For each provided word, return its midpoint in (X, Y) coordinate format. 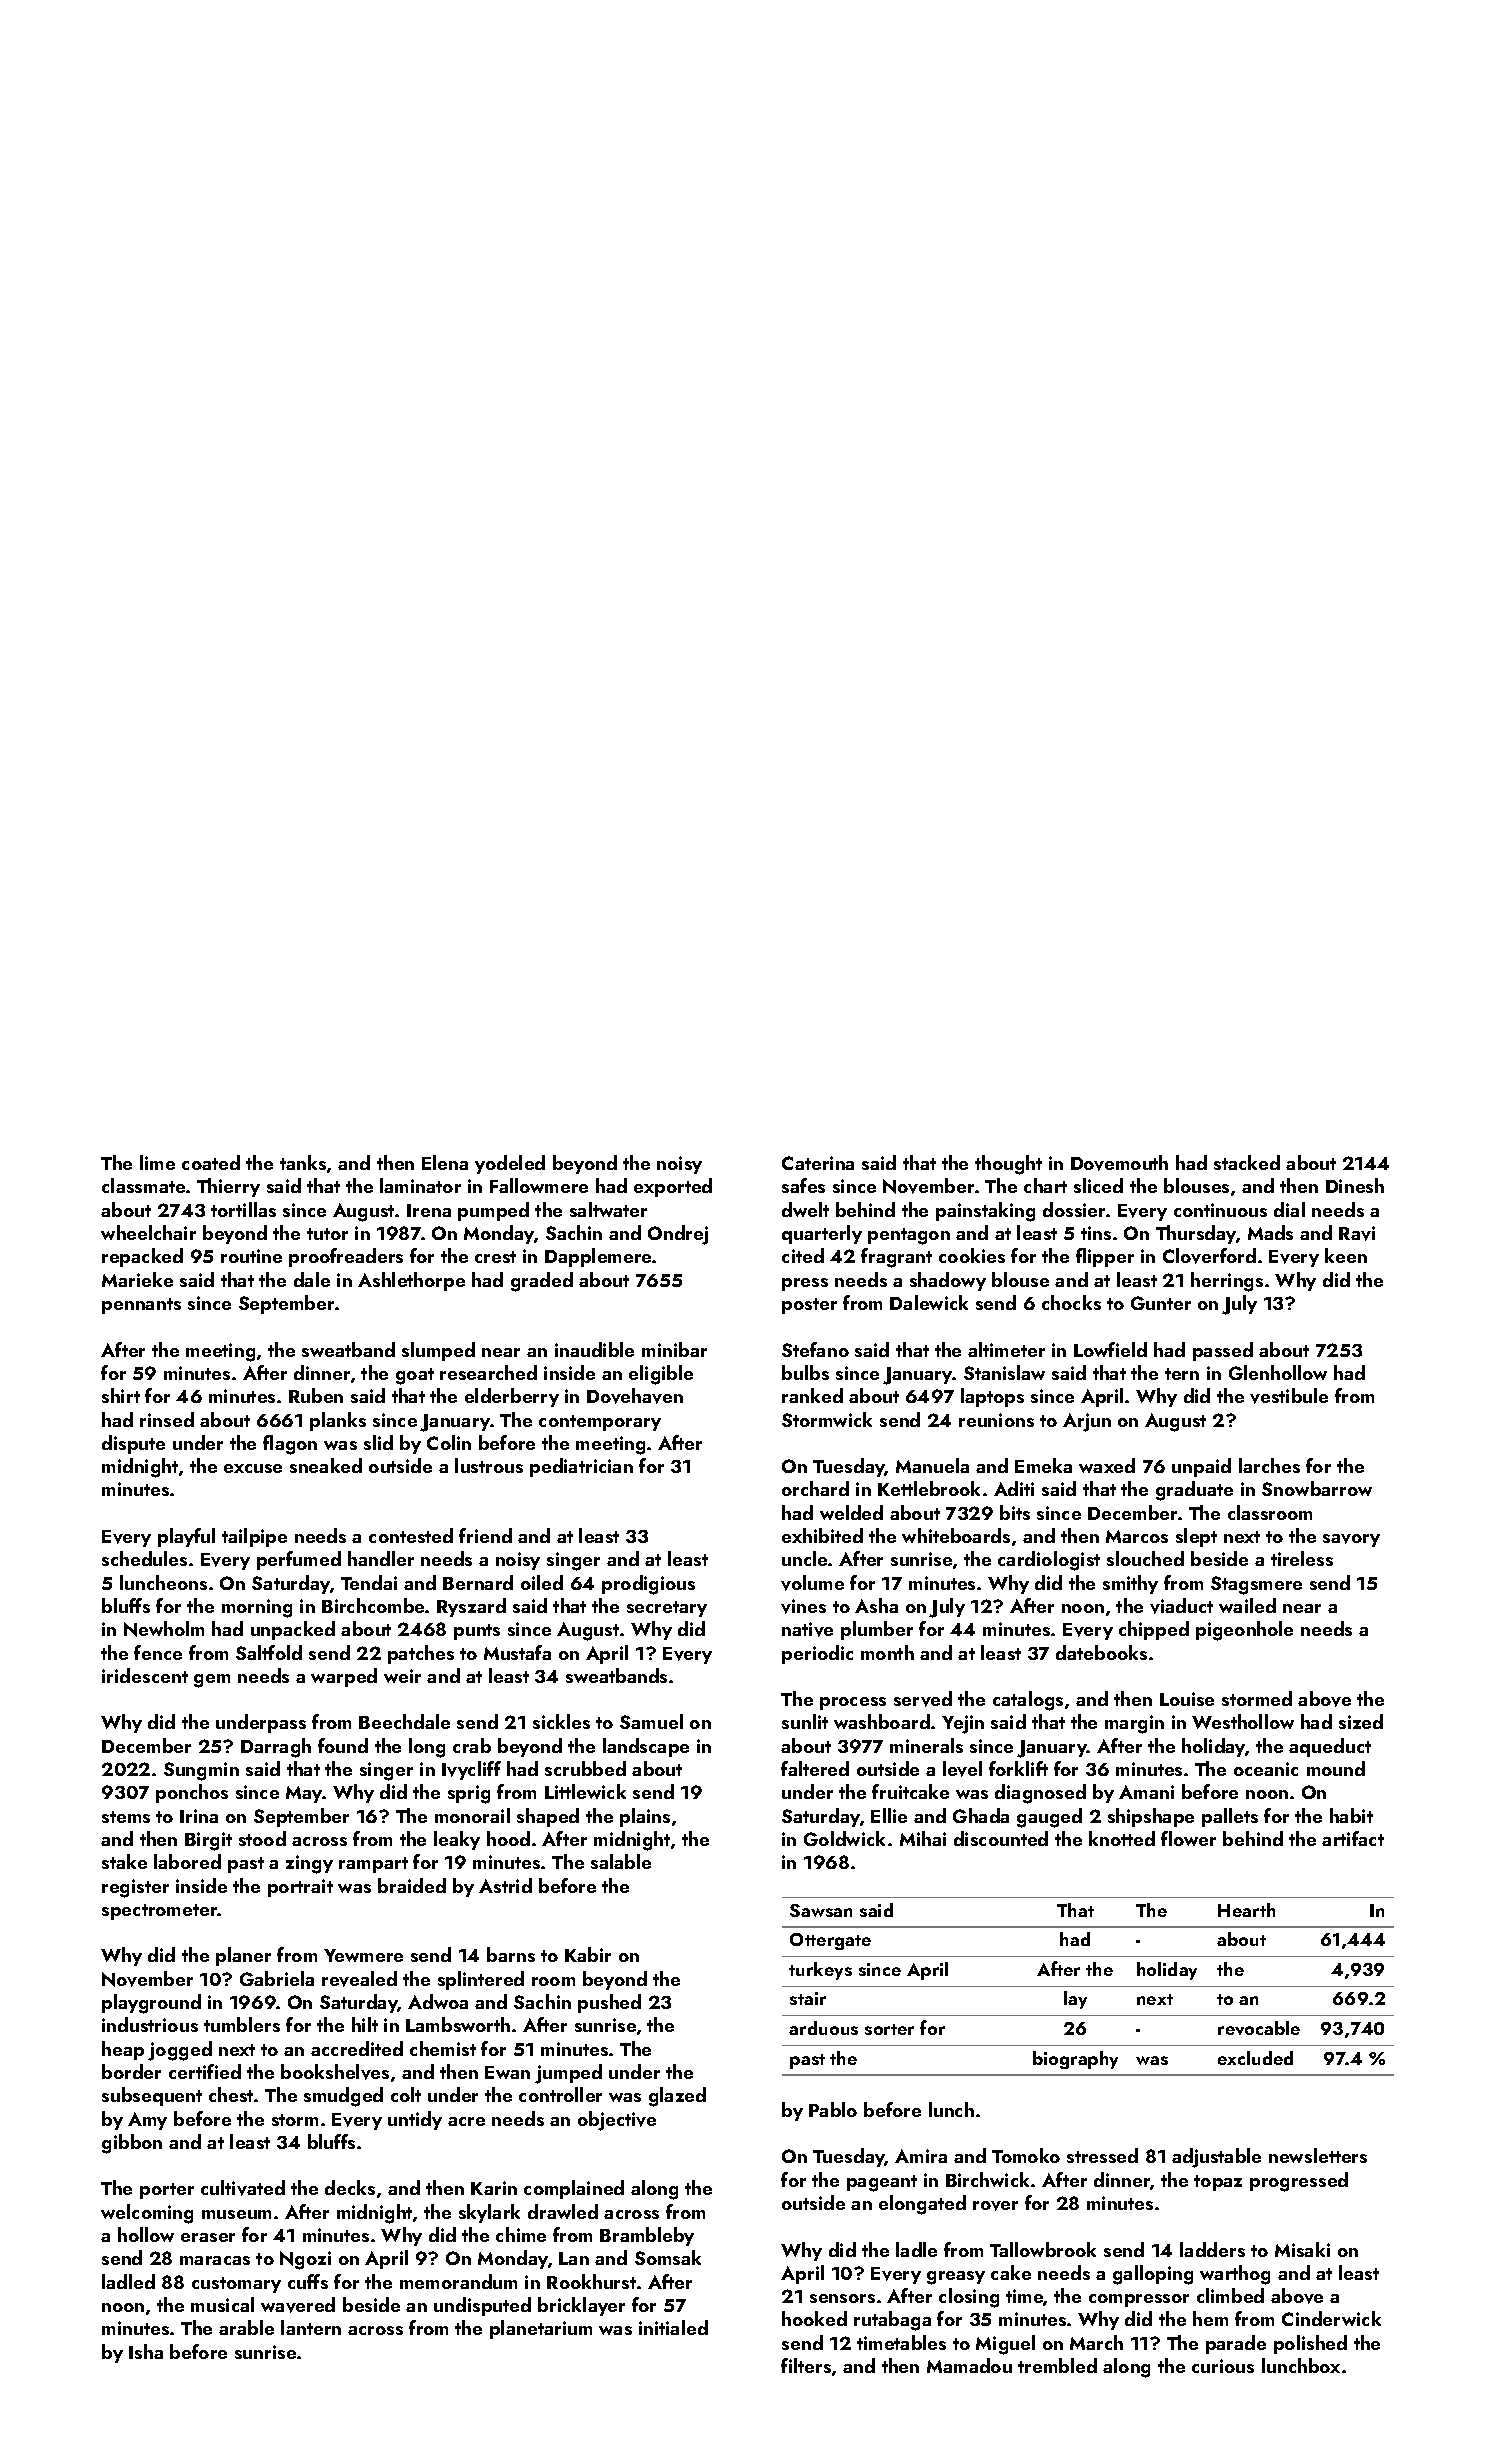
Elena (445, 1162)
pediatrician (581, 1467)
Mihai (923, 1838)
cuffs (308, 2281)
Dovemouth (1119, 1163)
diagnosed (1040, 1794)
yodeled (510, 1164)
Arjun (1087, 1422)
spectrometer (160, 1912)
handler (381, 1558)
